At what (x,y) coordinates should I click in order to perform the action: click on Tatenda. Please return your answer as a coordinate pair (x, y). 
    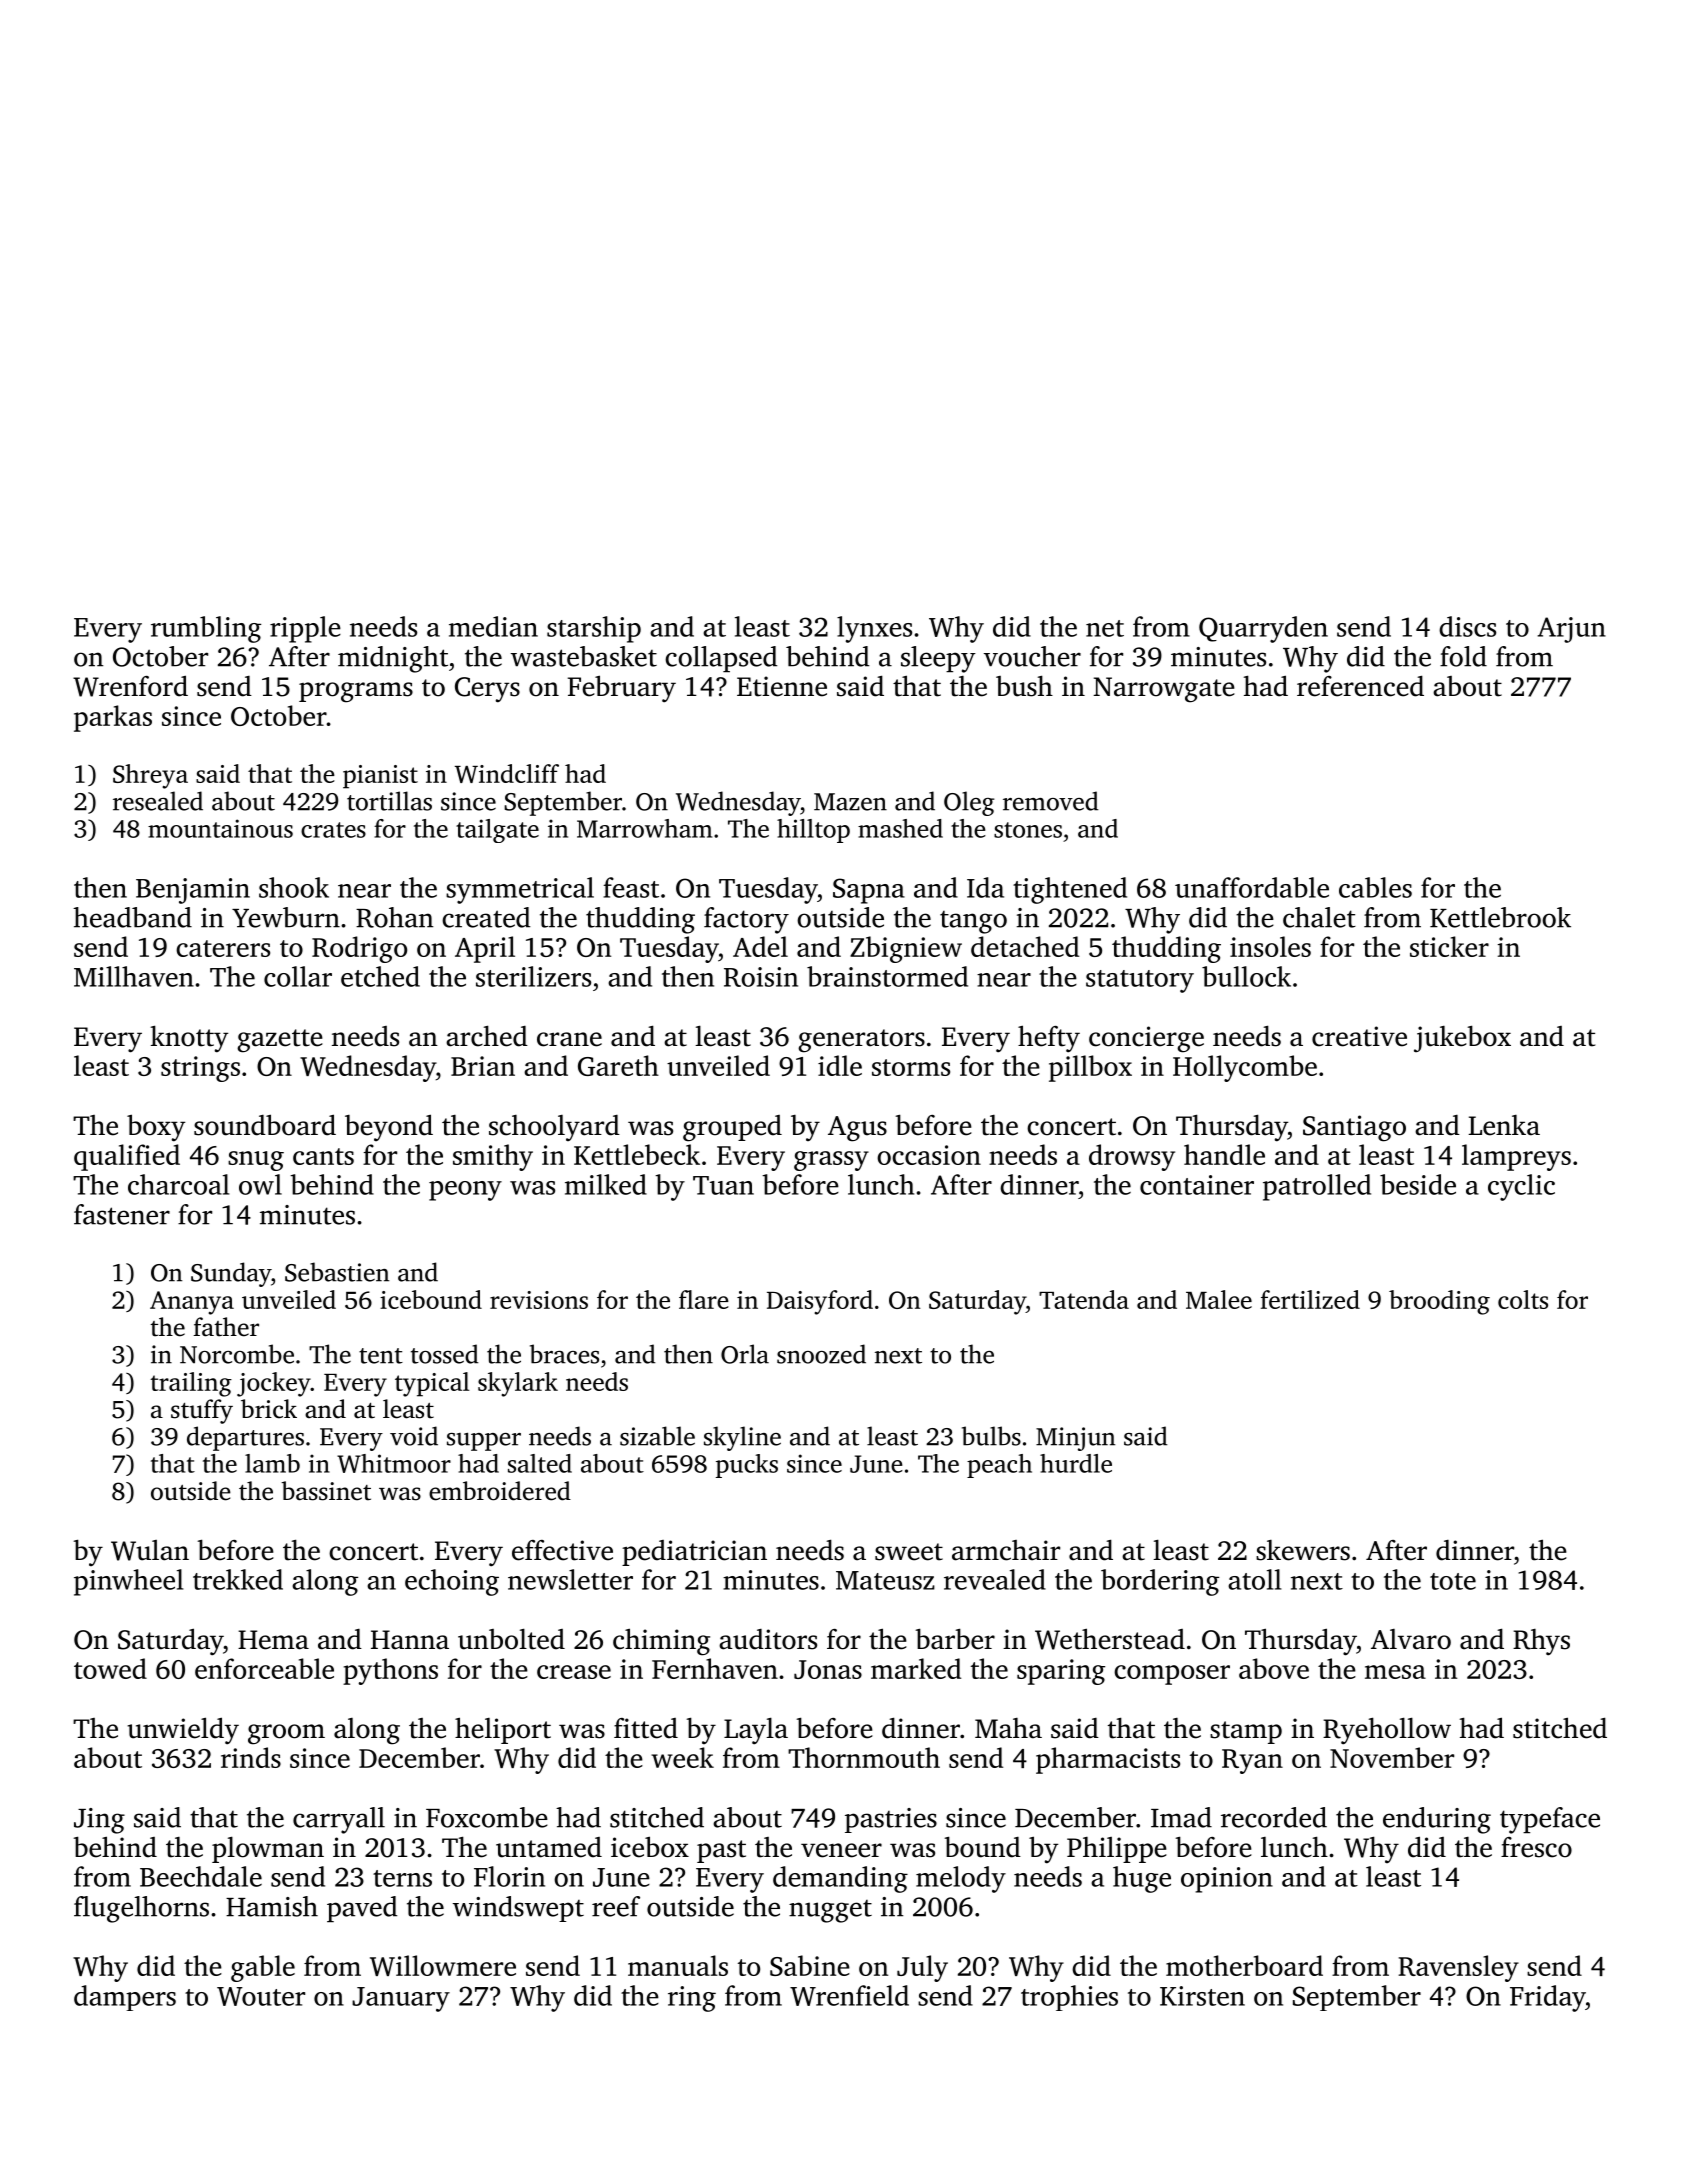
    Looking at the image, I should click on (1084, 1299).
